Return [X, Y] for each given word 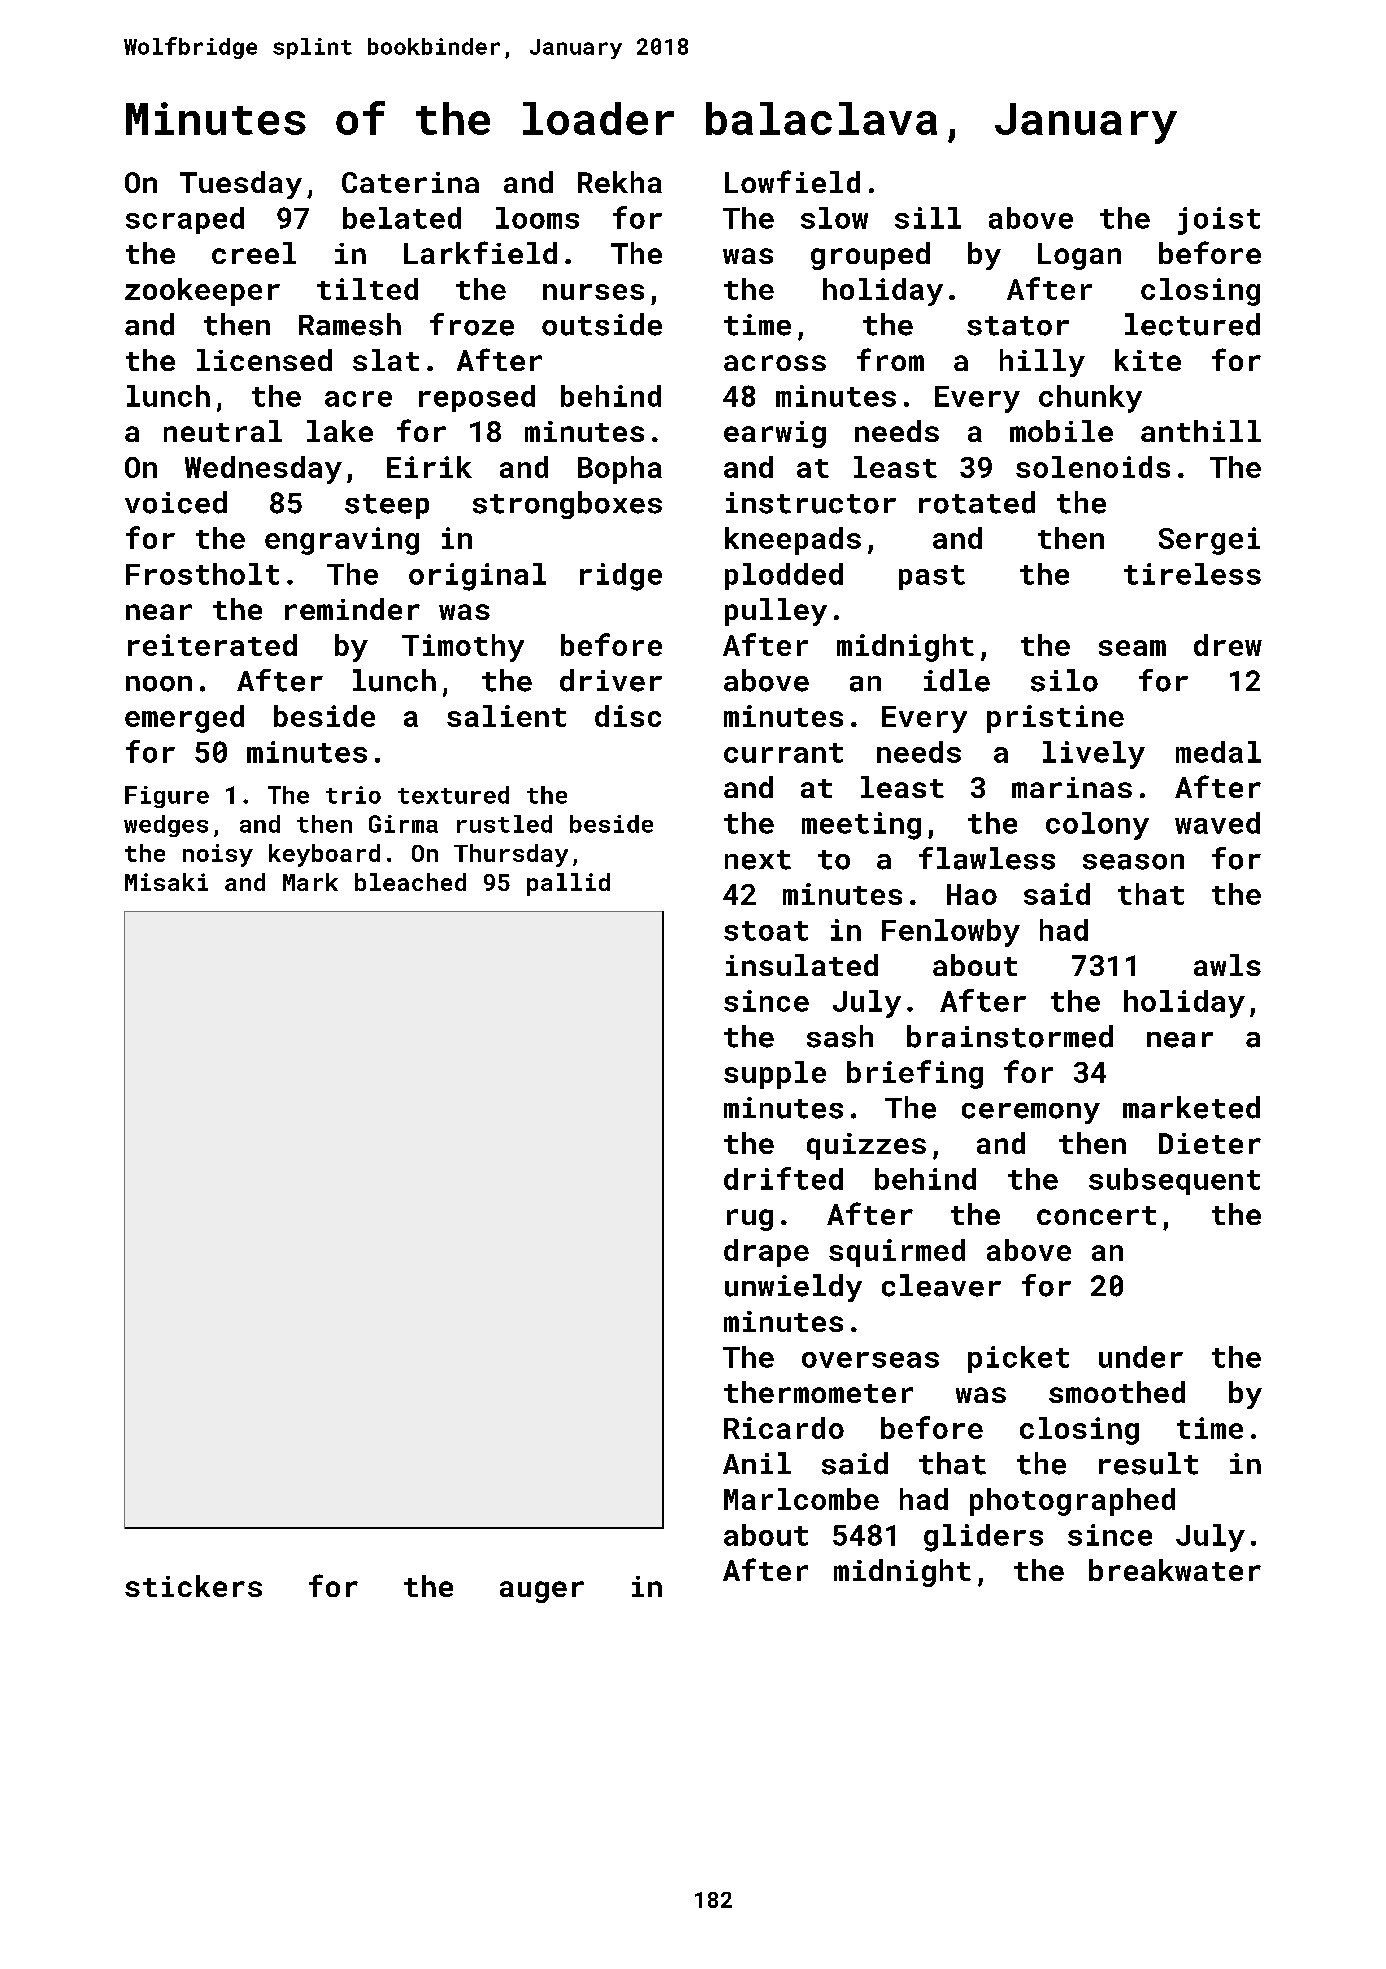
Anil [757, 1463]
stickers [193, 1586]
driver [611, 680]
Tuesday [241, 185]
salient [506, 716]
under [1141, 1357]
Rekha [620, 182]
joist [1219, 221]
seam [1132, 648]
